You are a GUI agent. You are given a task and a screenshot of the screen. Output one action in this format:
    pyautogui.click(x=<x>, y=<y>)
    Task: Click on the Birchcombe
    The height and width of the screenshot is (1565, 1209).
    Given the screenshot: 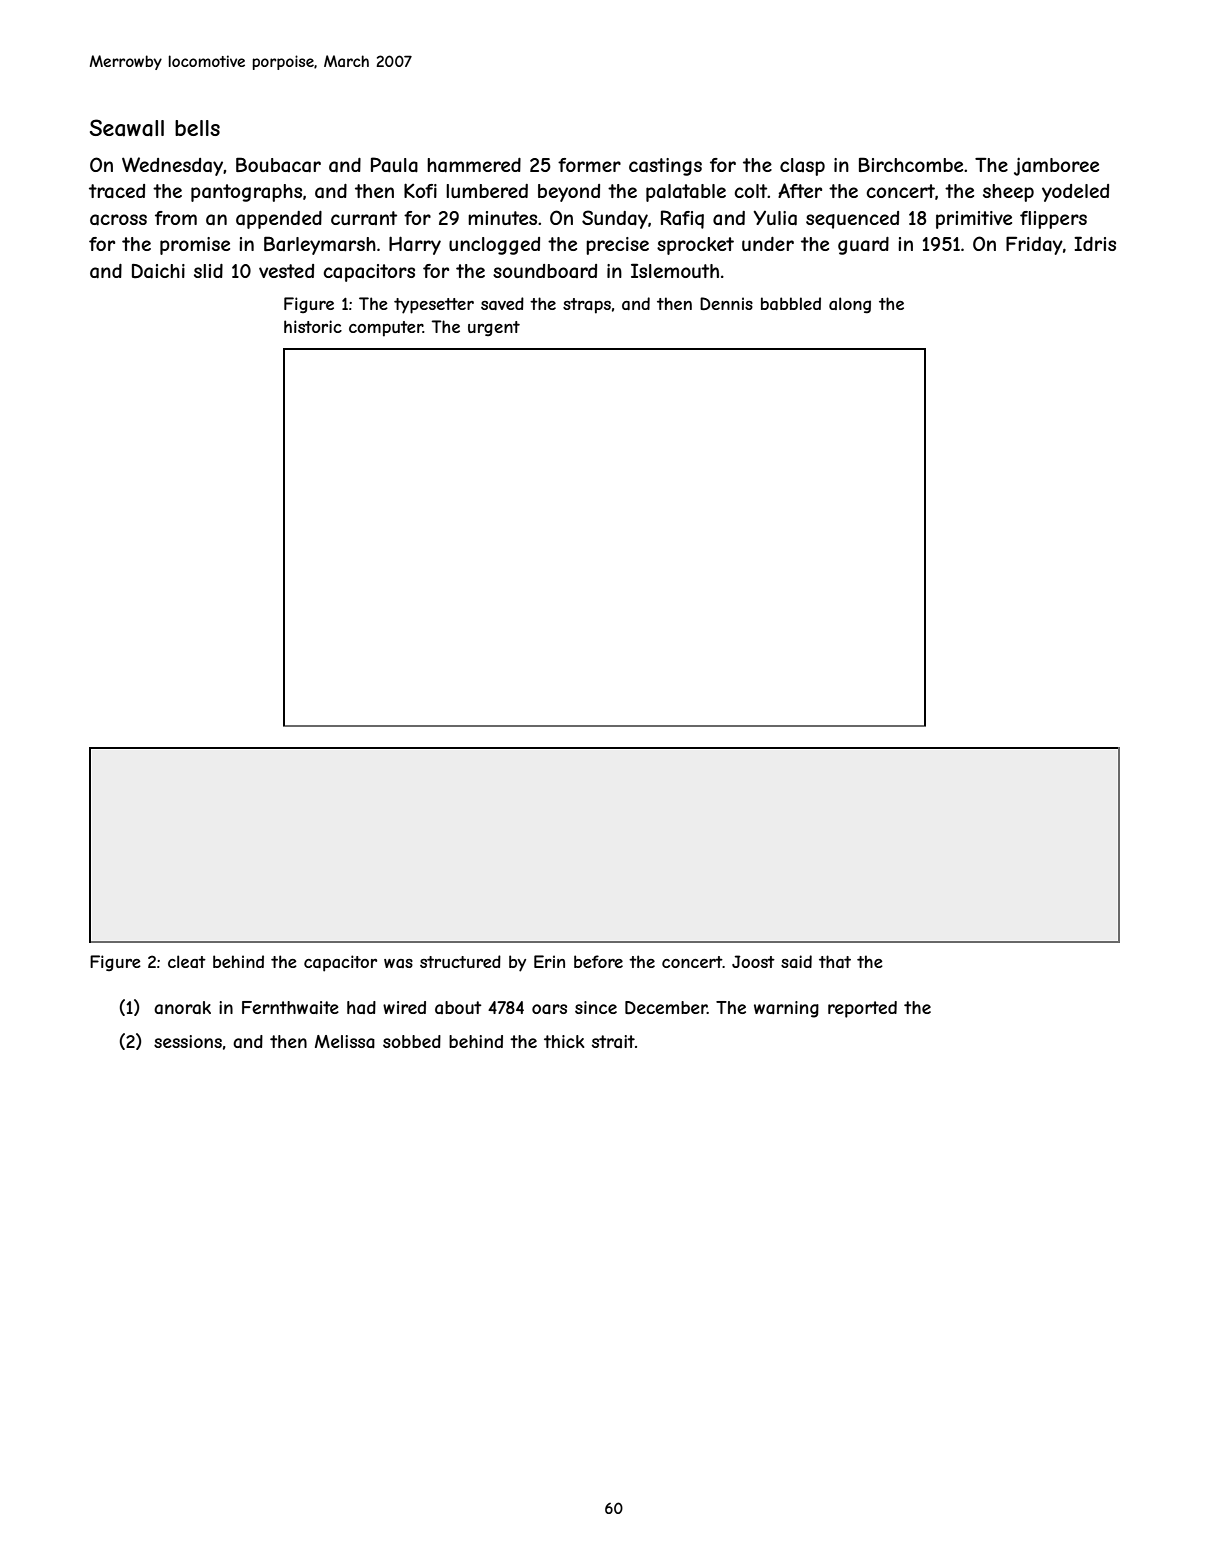 What is the action you would take?
    pyautogui.click(x=911, y=164)
